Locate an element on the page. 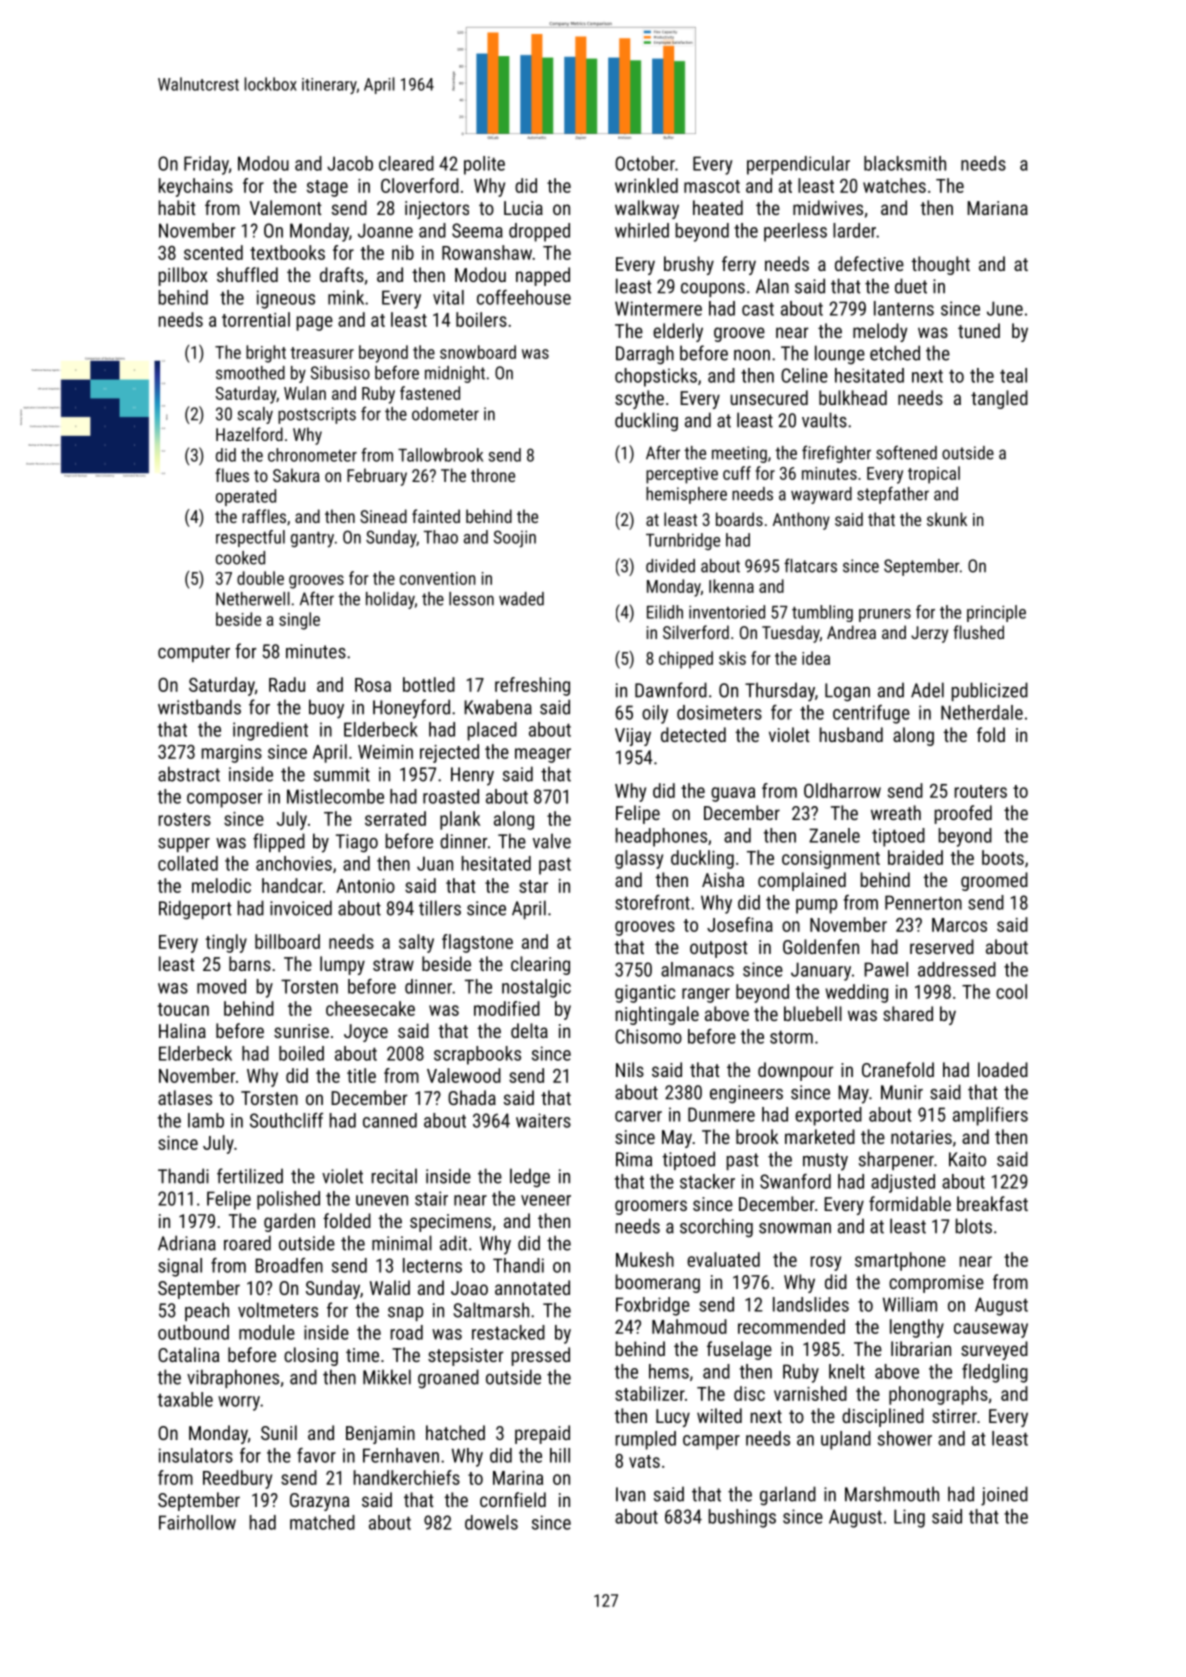 The width and height of the document is (1186, 1677). Halina is located at coordinates (182, 1030).
